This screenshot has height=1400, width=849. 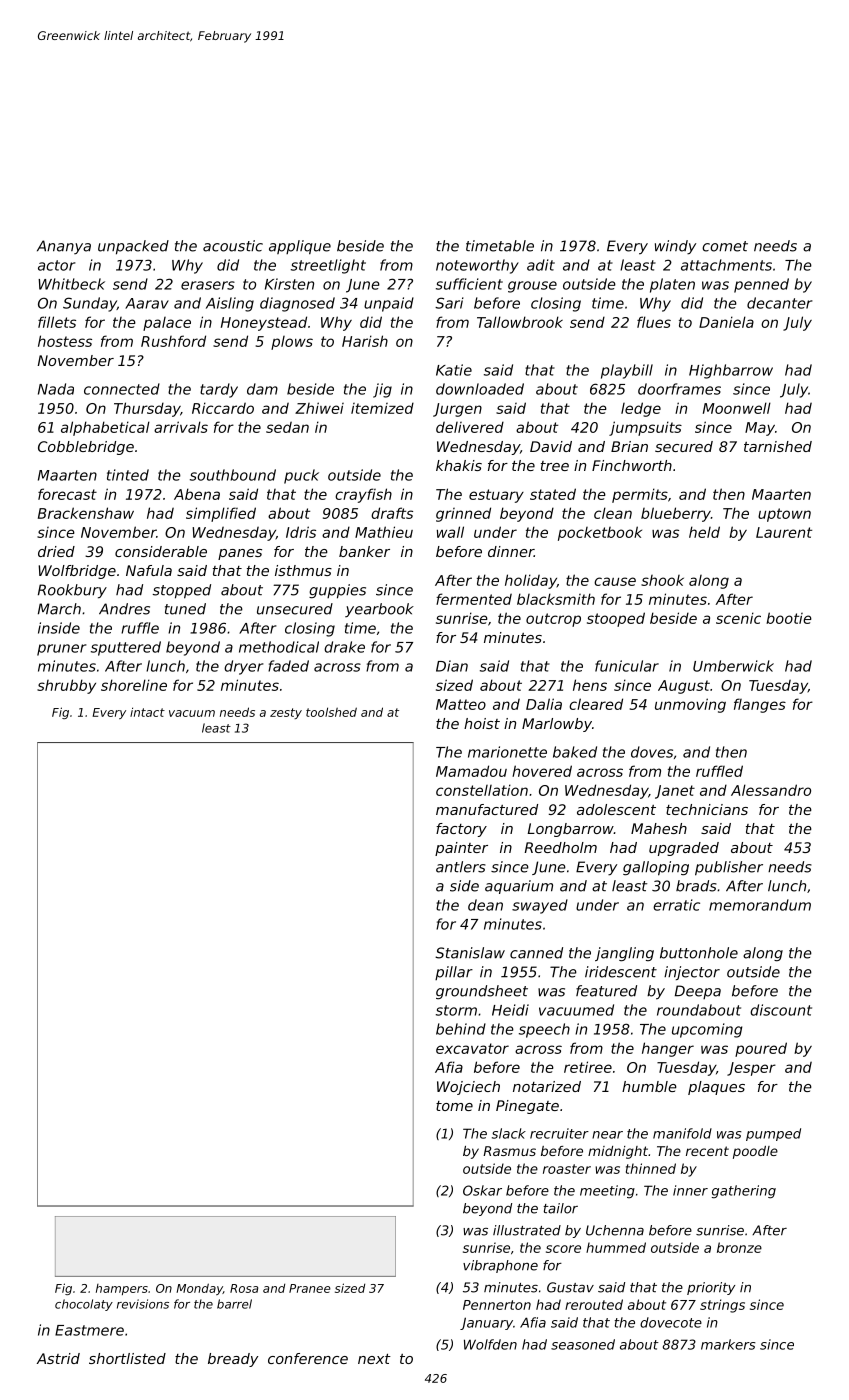 What do you see at coordinates (199, 1289) in the screenshot?
I see `Monday` at bounding box center [199, 1289].
